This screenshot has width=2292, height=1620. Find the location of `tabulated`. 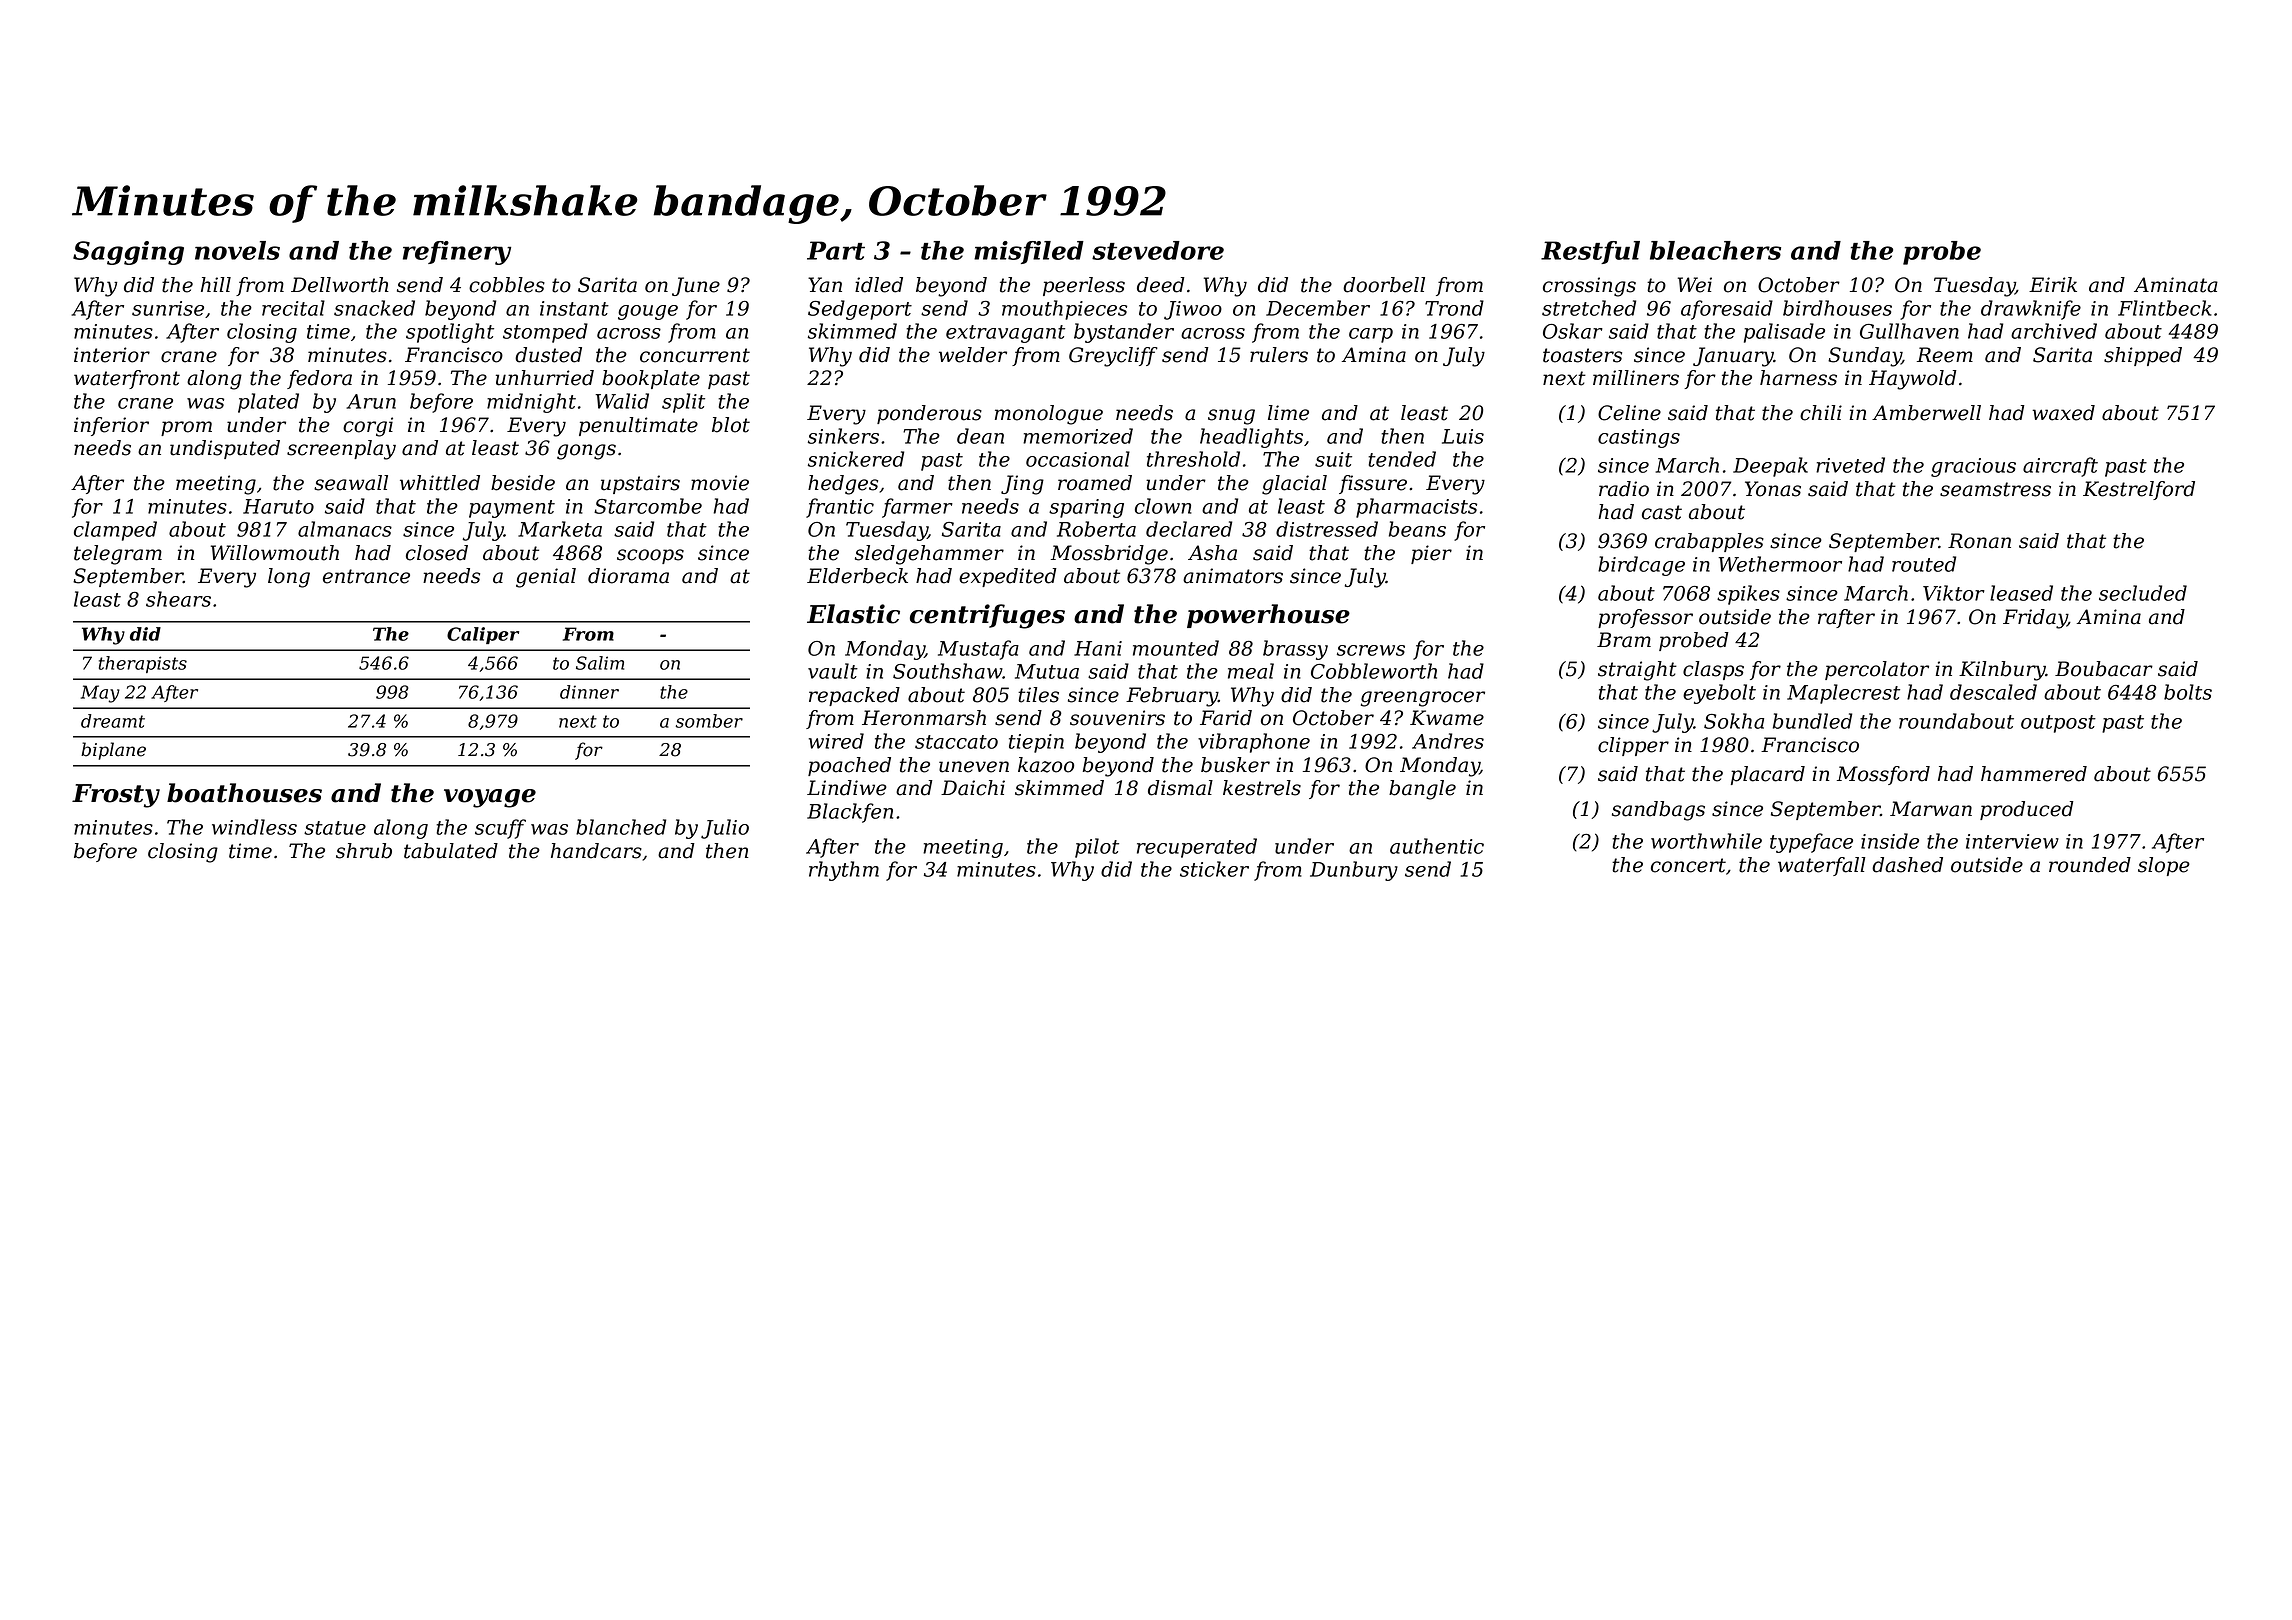

tabulated is located at coordinates (451, 851).
